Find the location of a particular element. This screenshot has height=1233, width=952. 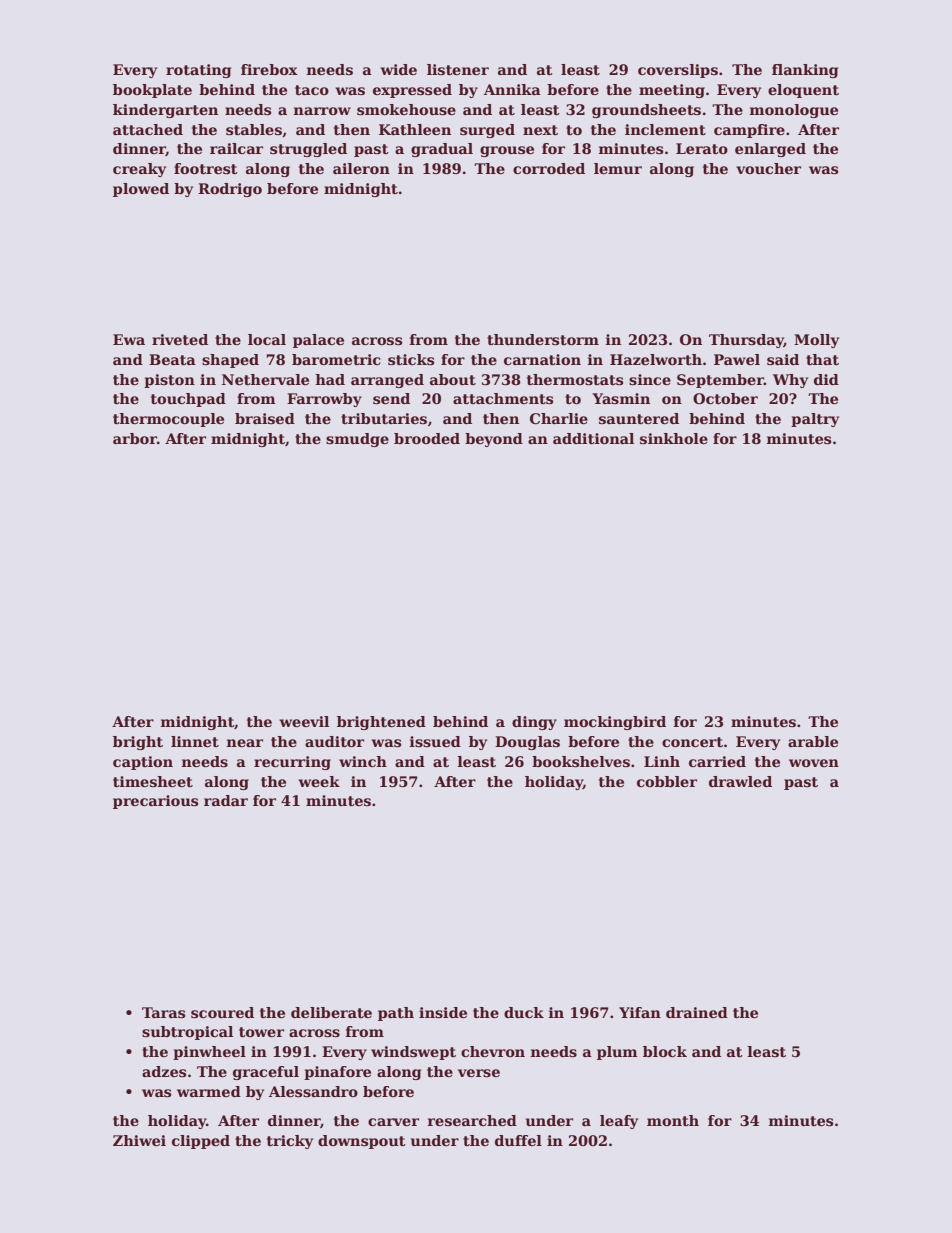

coverslips is located at coordinates (678, 71).
